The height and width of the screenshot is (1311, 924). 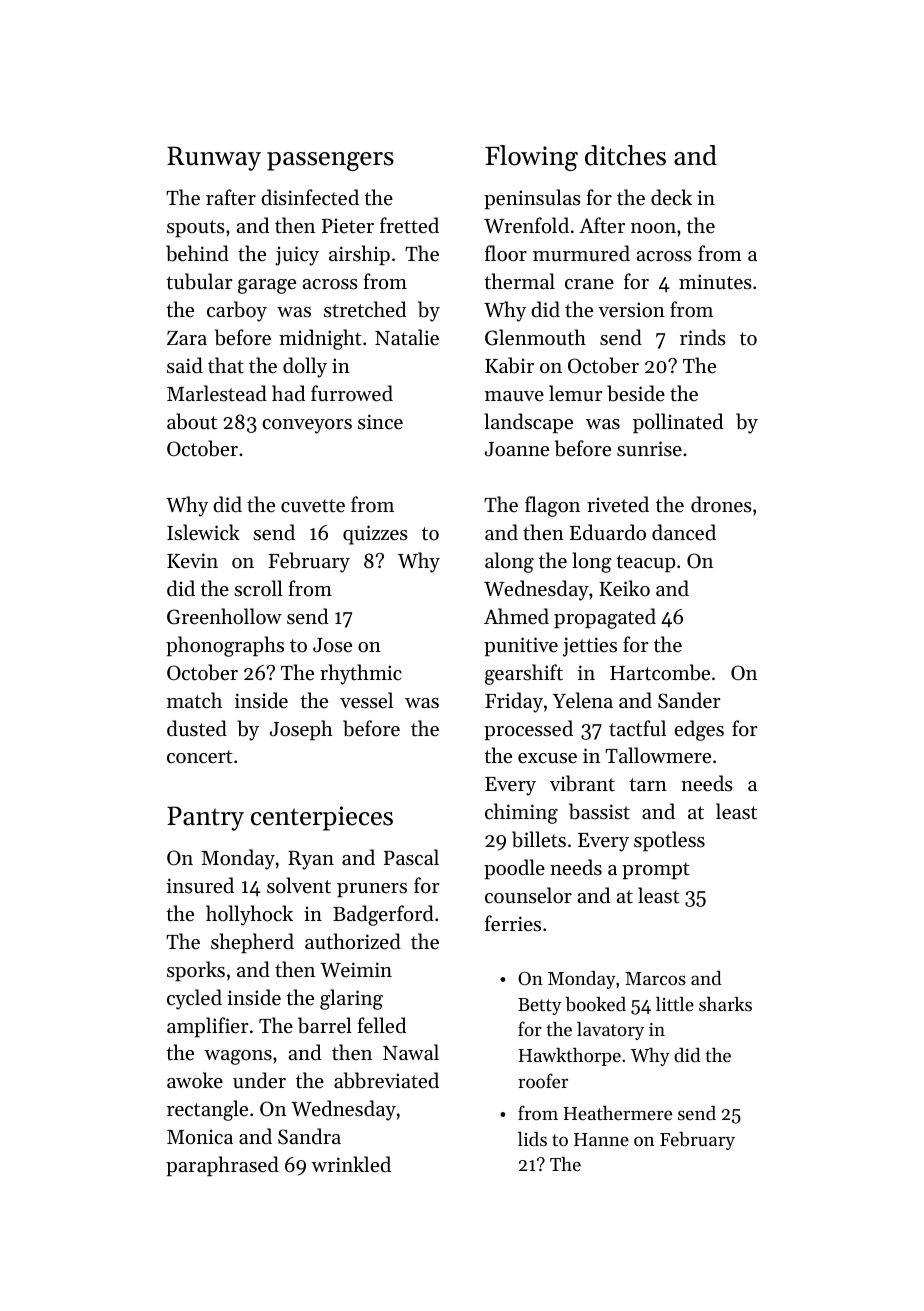 I want to click on ditches, so click(x=625, y=155).
